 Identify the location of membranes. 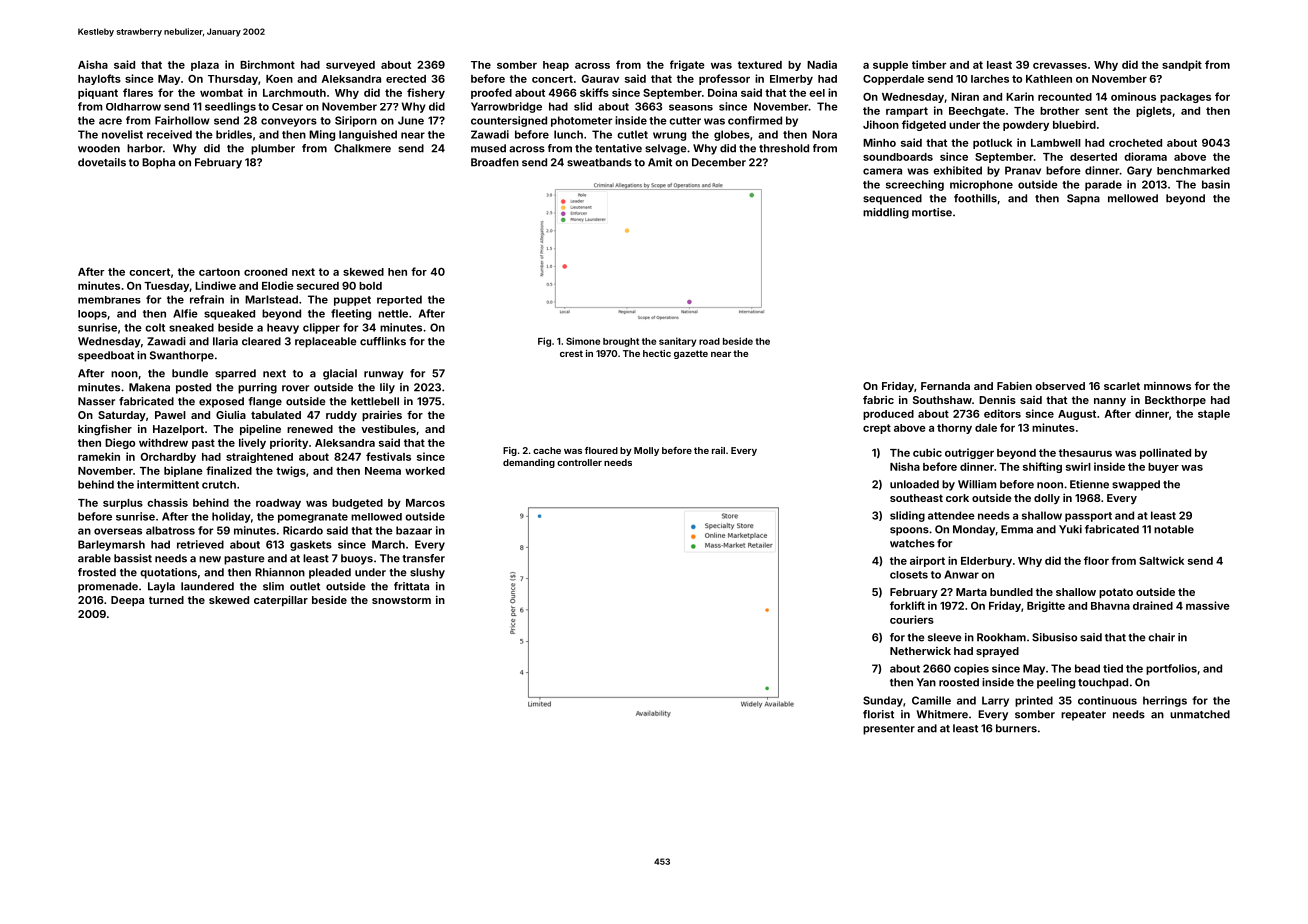
(109, 300).
